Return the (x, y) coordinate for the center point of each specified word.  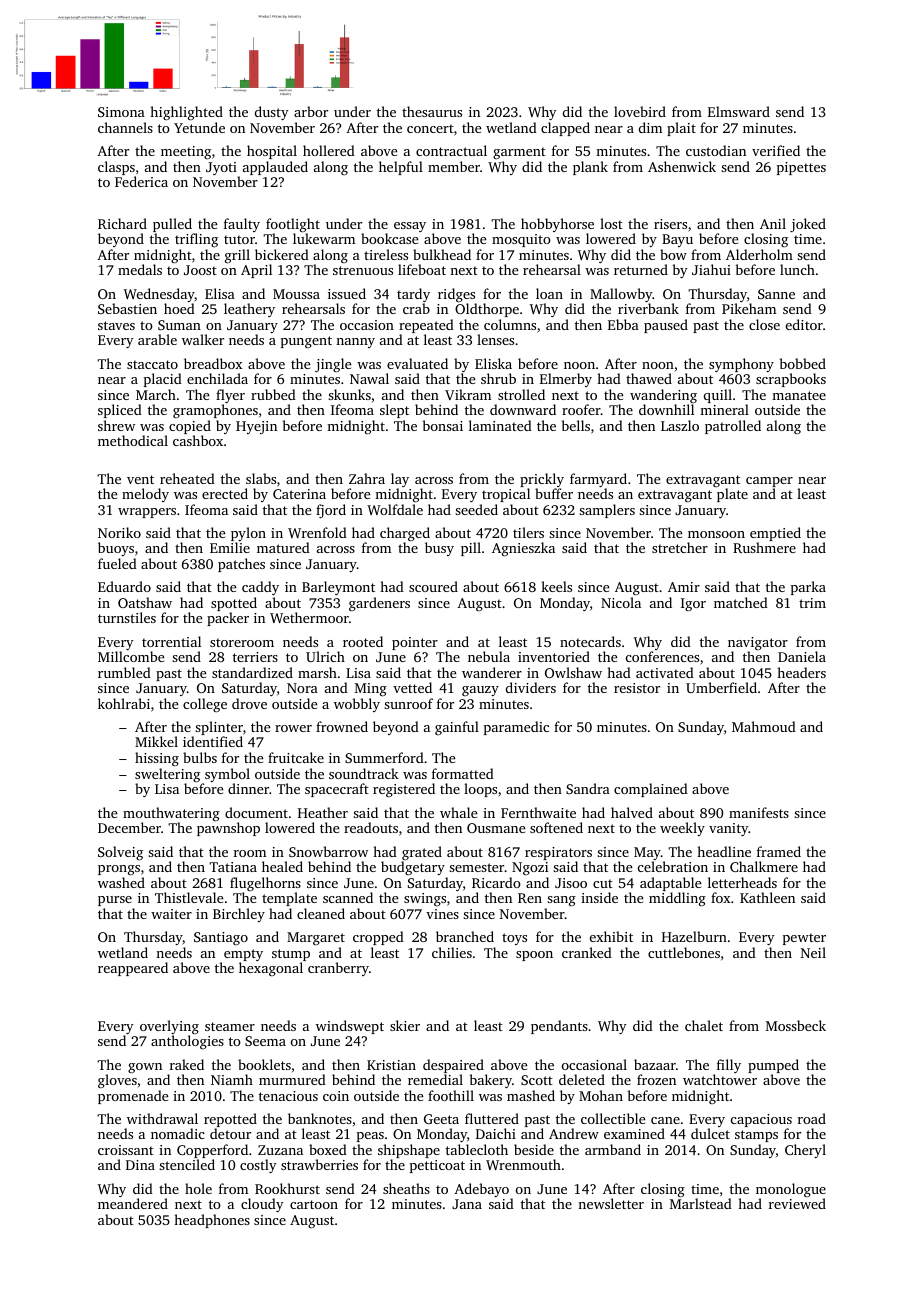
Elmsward (739, 111)
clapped (565, 129)
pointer (415, 643)
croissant (126, 1150)
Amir (684, 587)
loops (480, 790)
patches (241, 565)
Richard (122, 223)
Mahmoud (764, 726)
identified (213, 741)
